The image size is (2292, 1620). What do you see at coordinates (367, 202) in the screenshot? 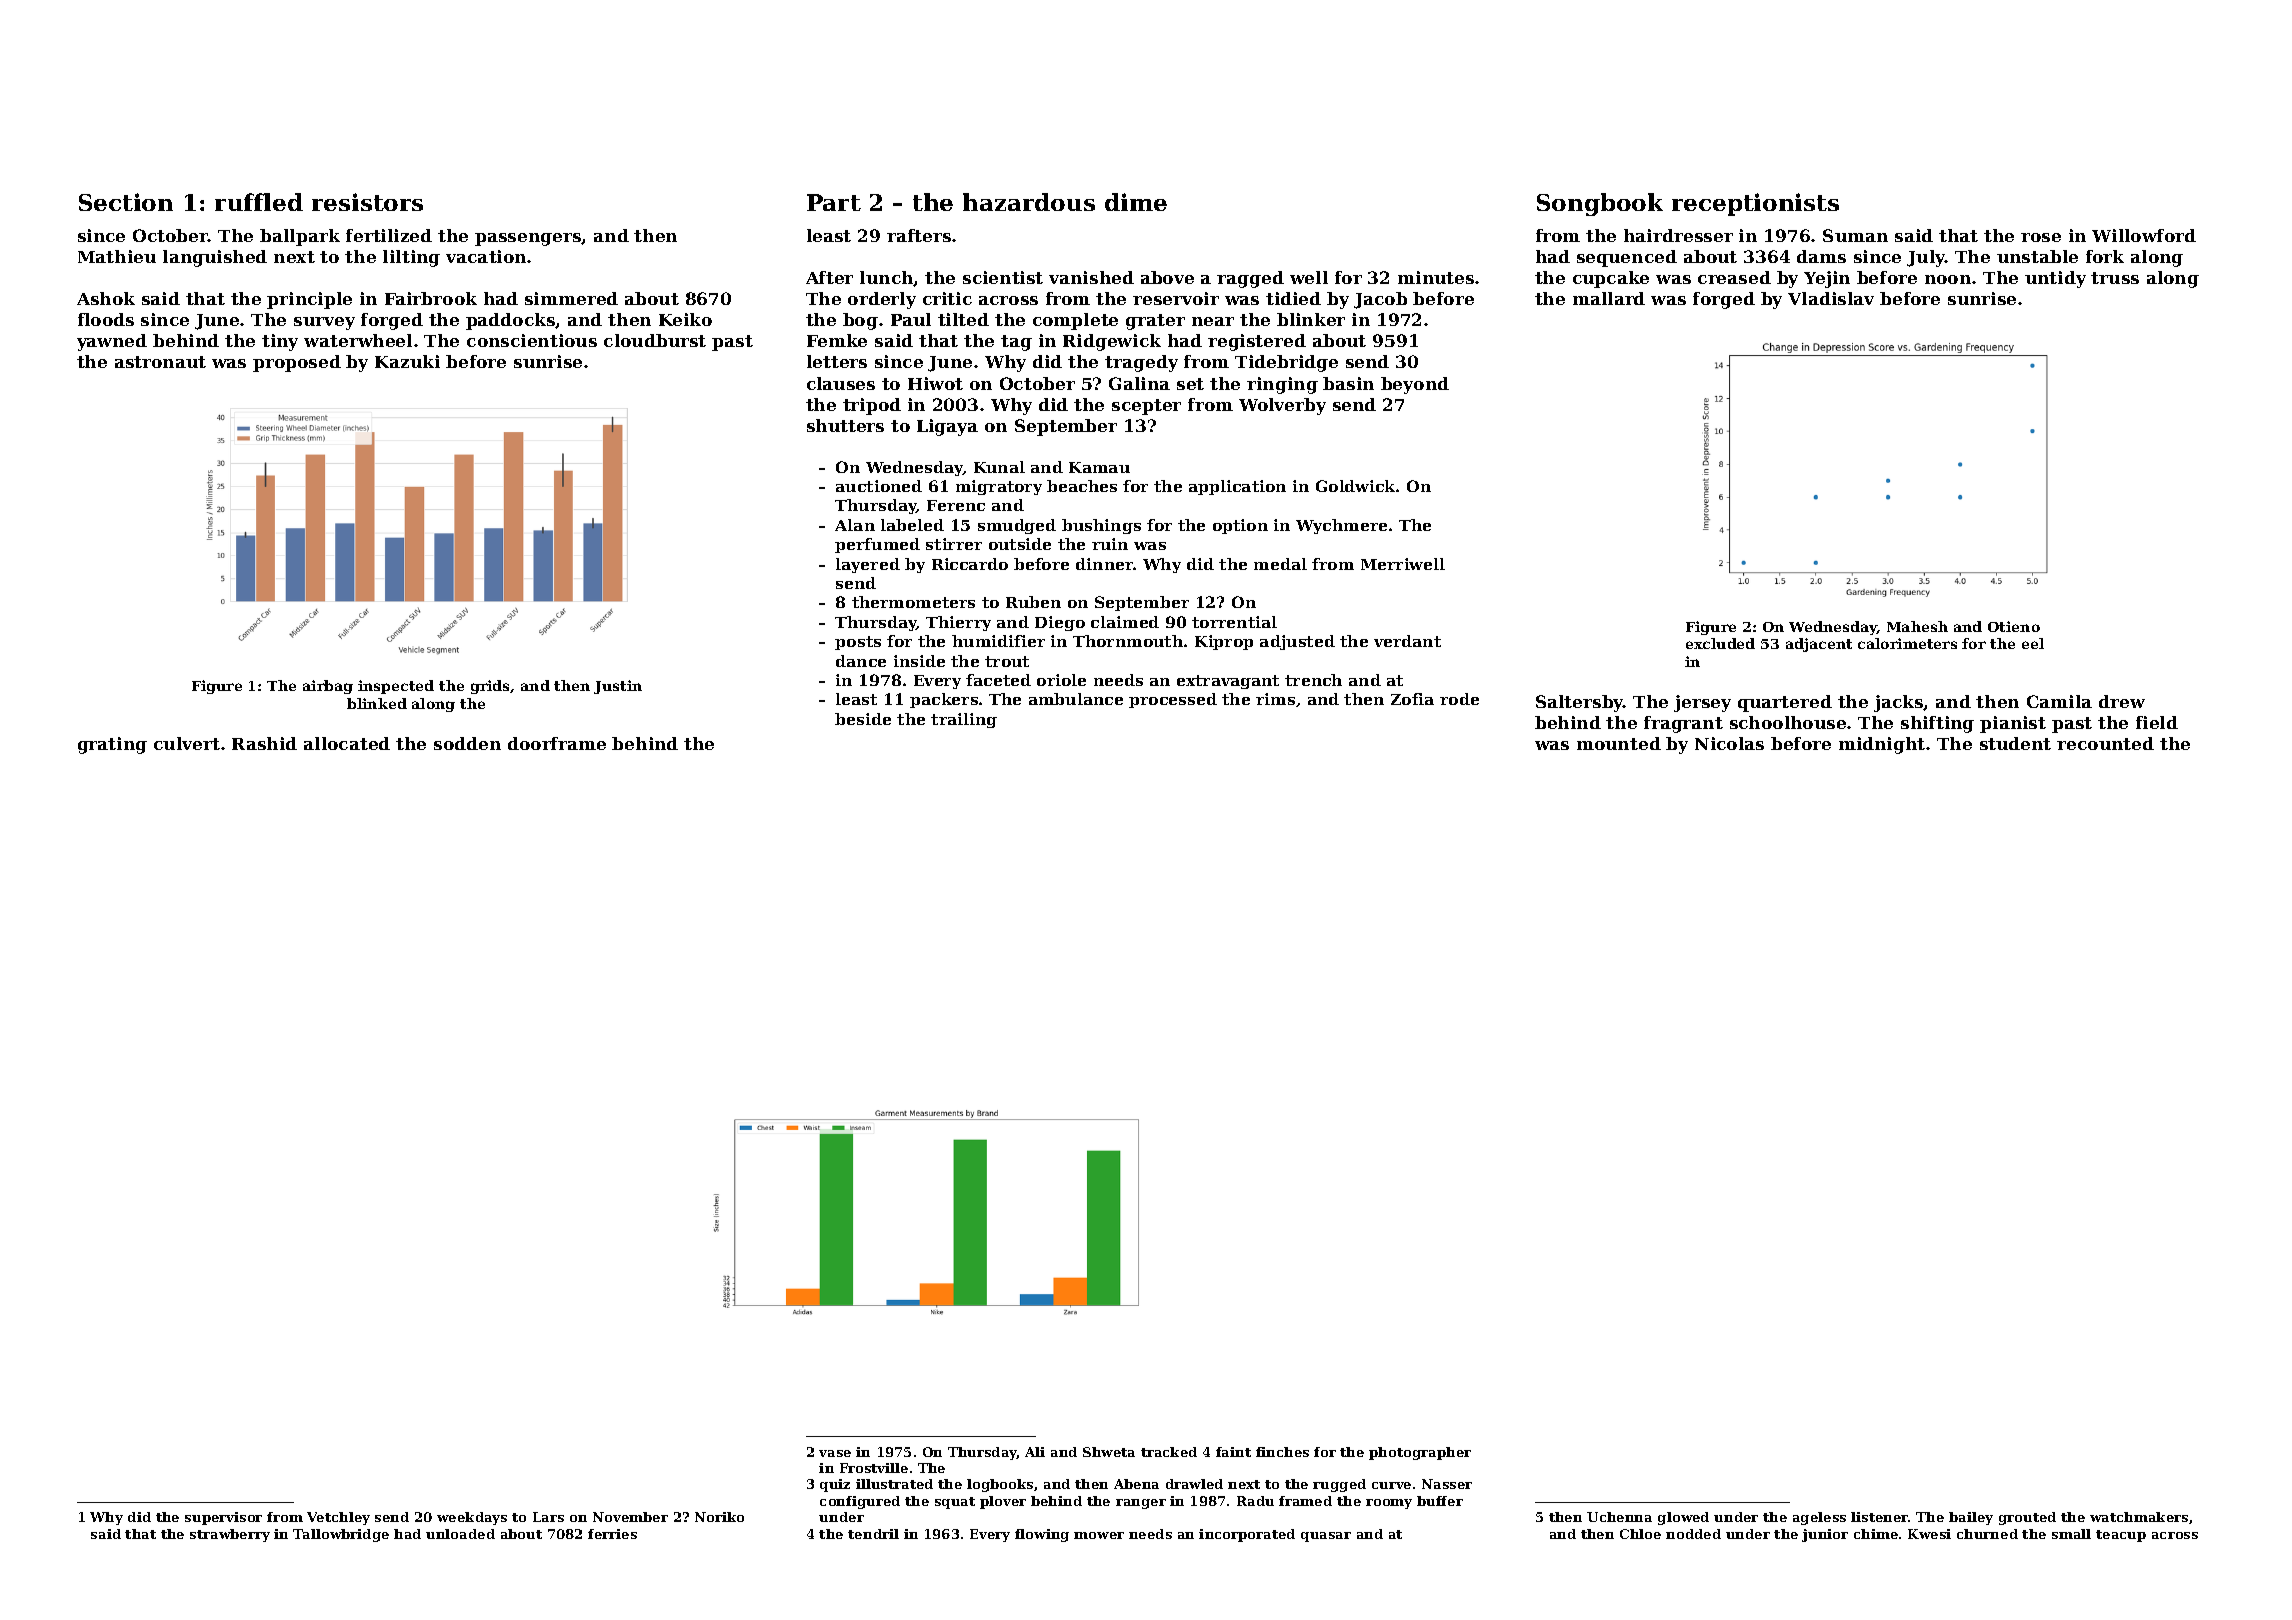
I see `resistors` at bounding box center [367, 202].
